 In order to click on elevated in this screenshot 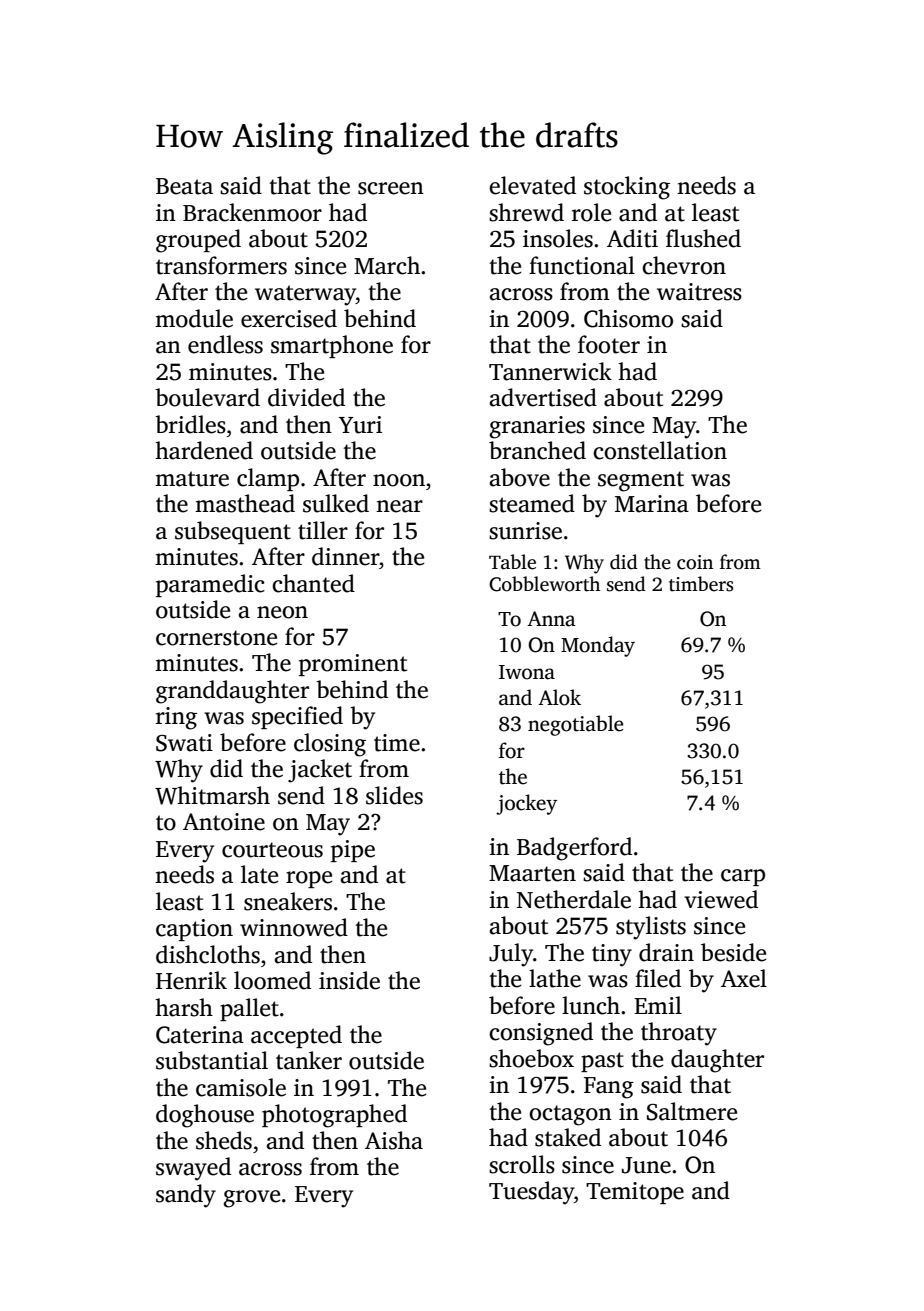, I will do `click(532, 185)`.
